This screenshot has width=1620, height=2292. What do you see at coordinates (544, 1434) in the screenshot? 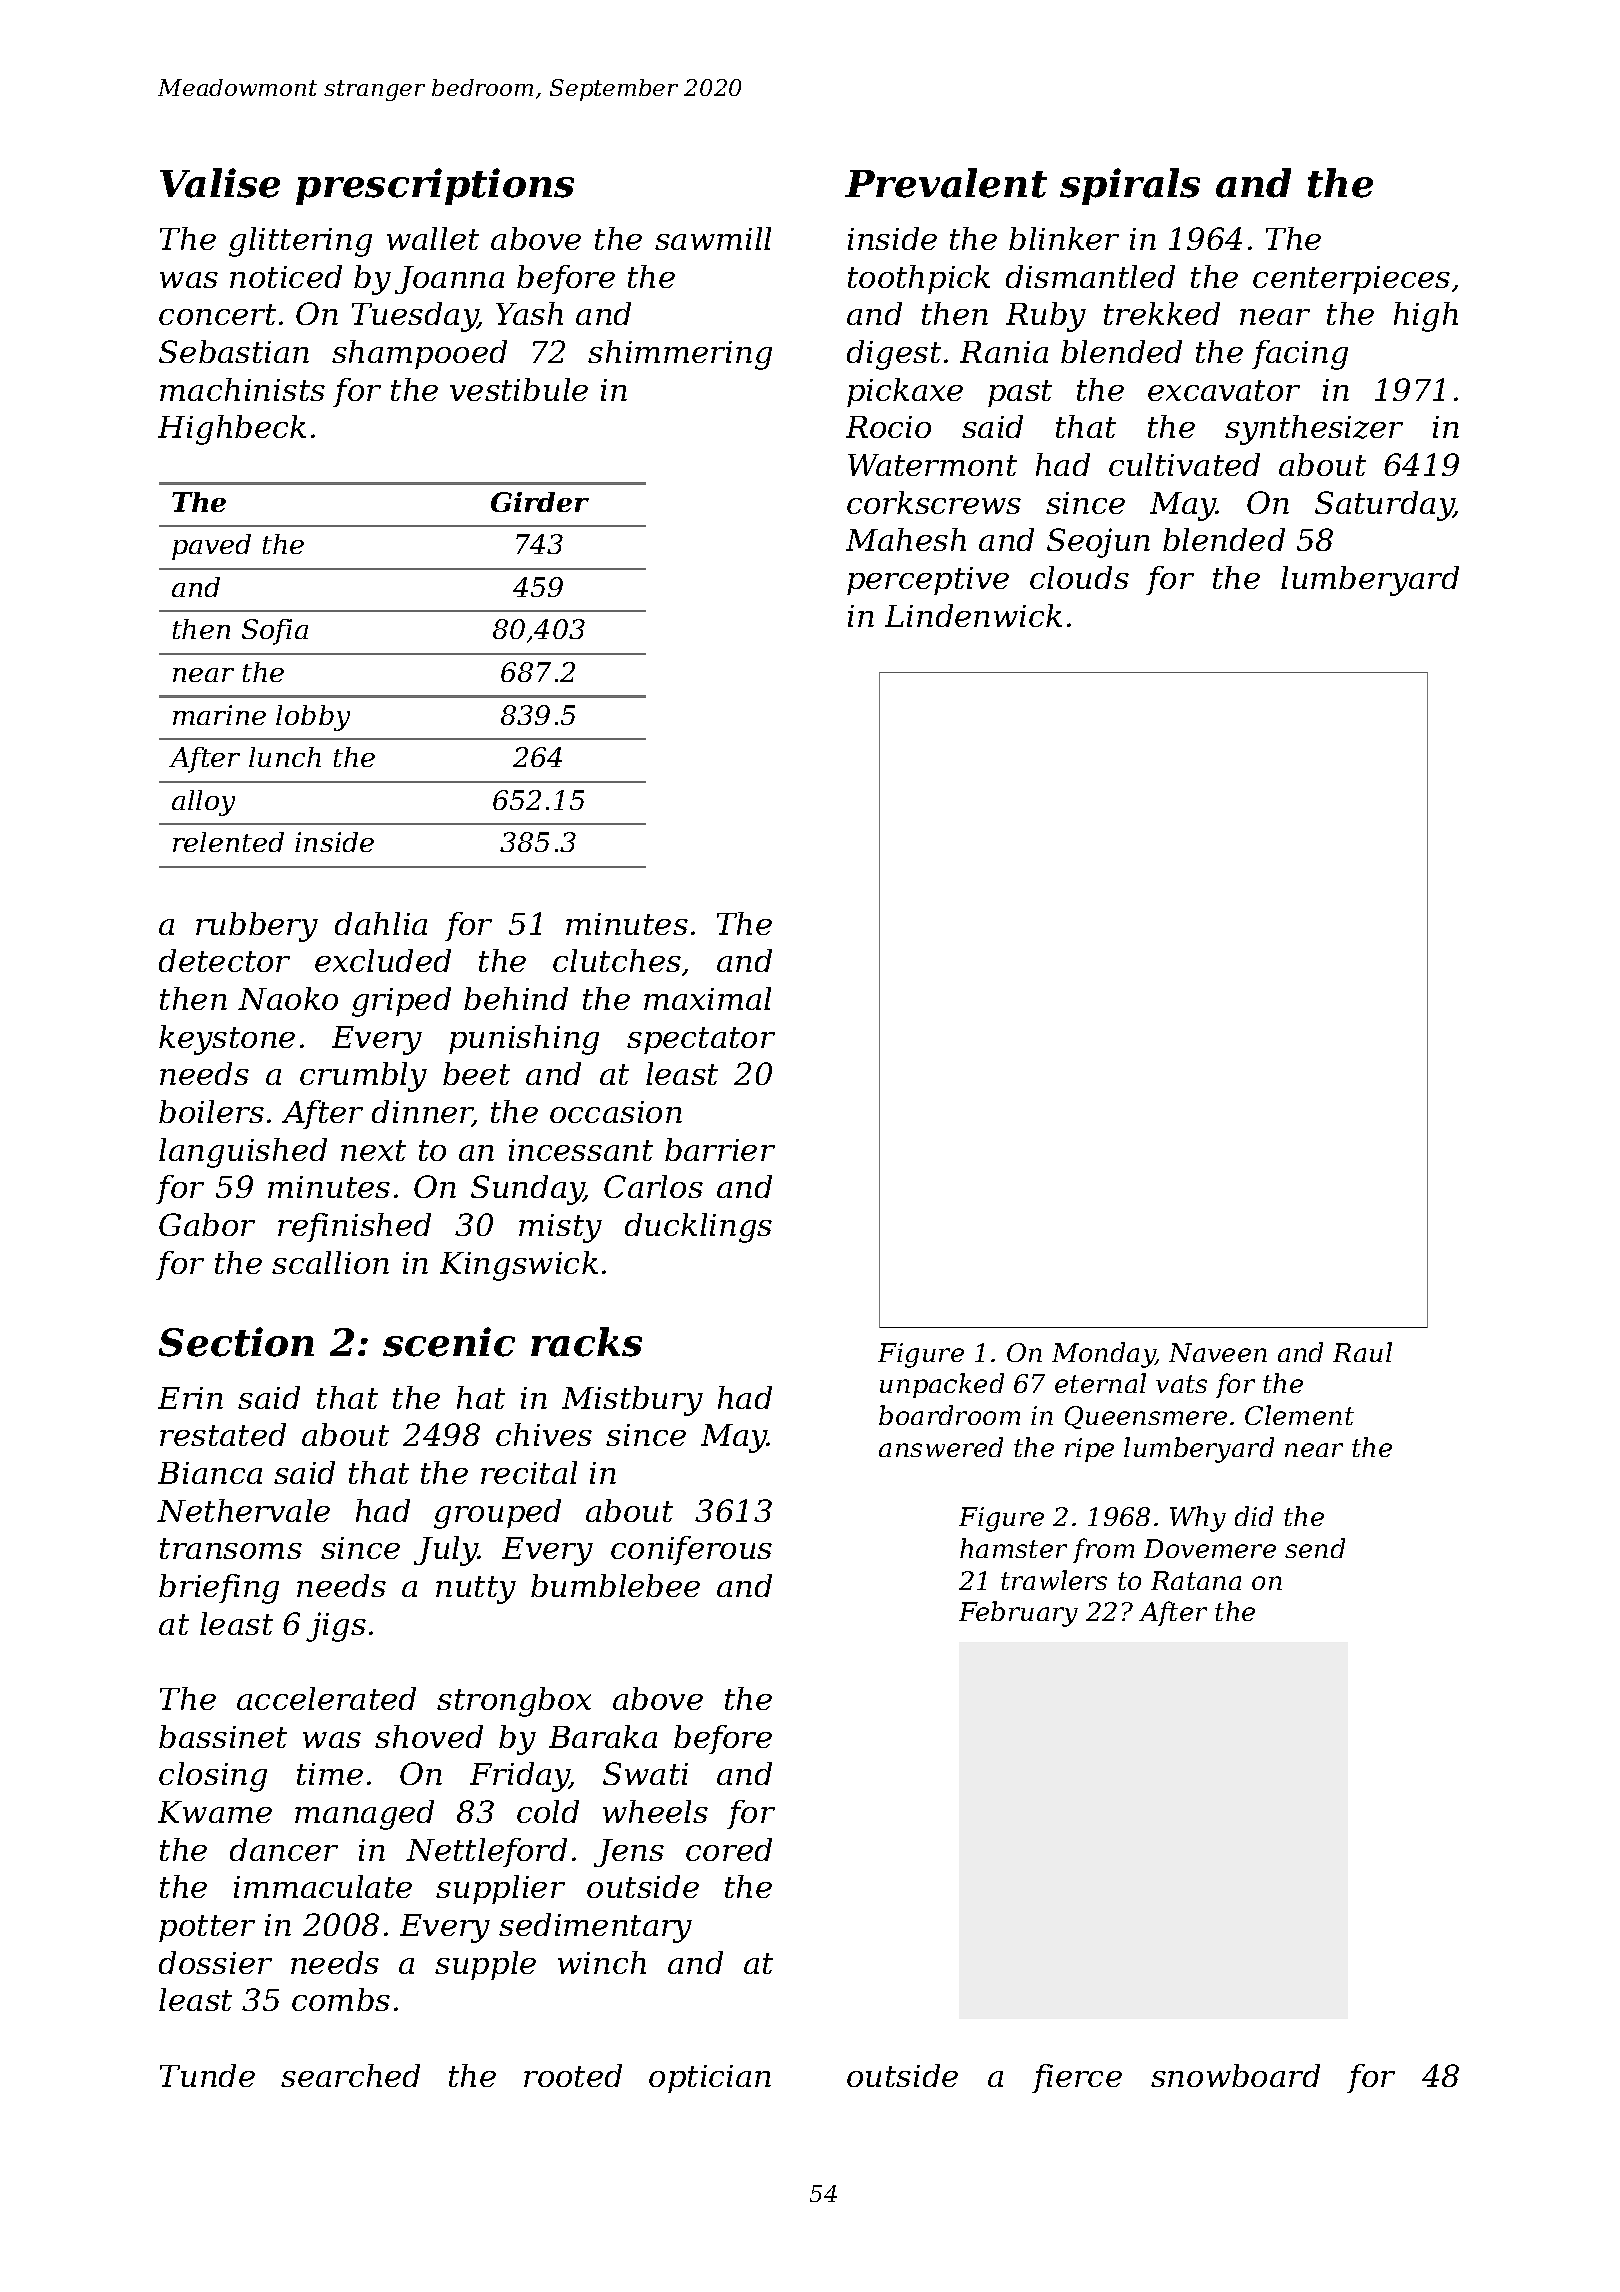
I see `chives` at bounding box center [544, 1434].
